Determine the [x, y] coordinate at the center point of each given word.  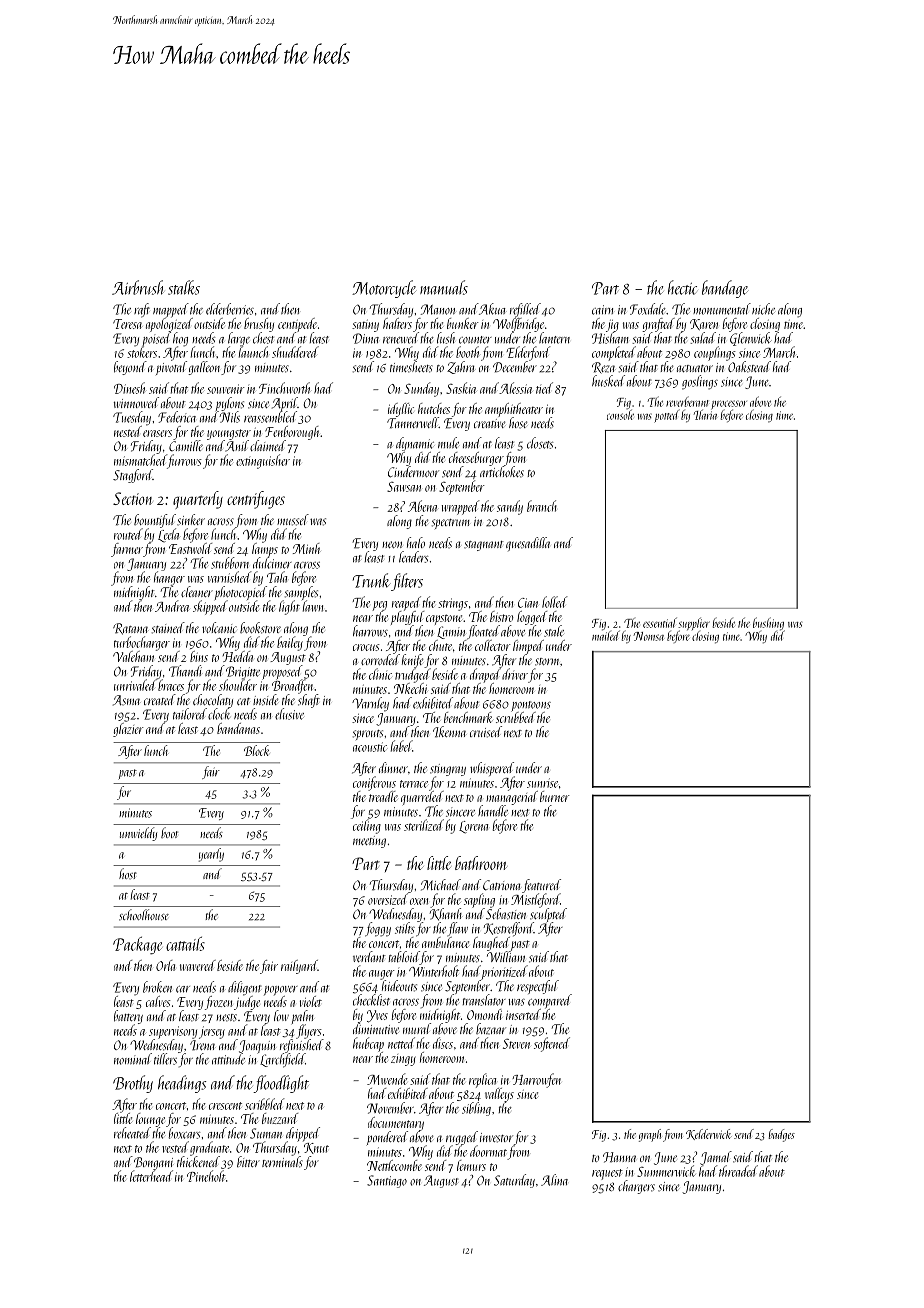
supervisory [173, 1032]
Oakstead [749, 367]
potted [667, 416]
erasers [157, 433]
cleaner [197, 591]
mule [448, 443]
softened [552, 1044]
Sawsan [404, 487]
